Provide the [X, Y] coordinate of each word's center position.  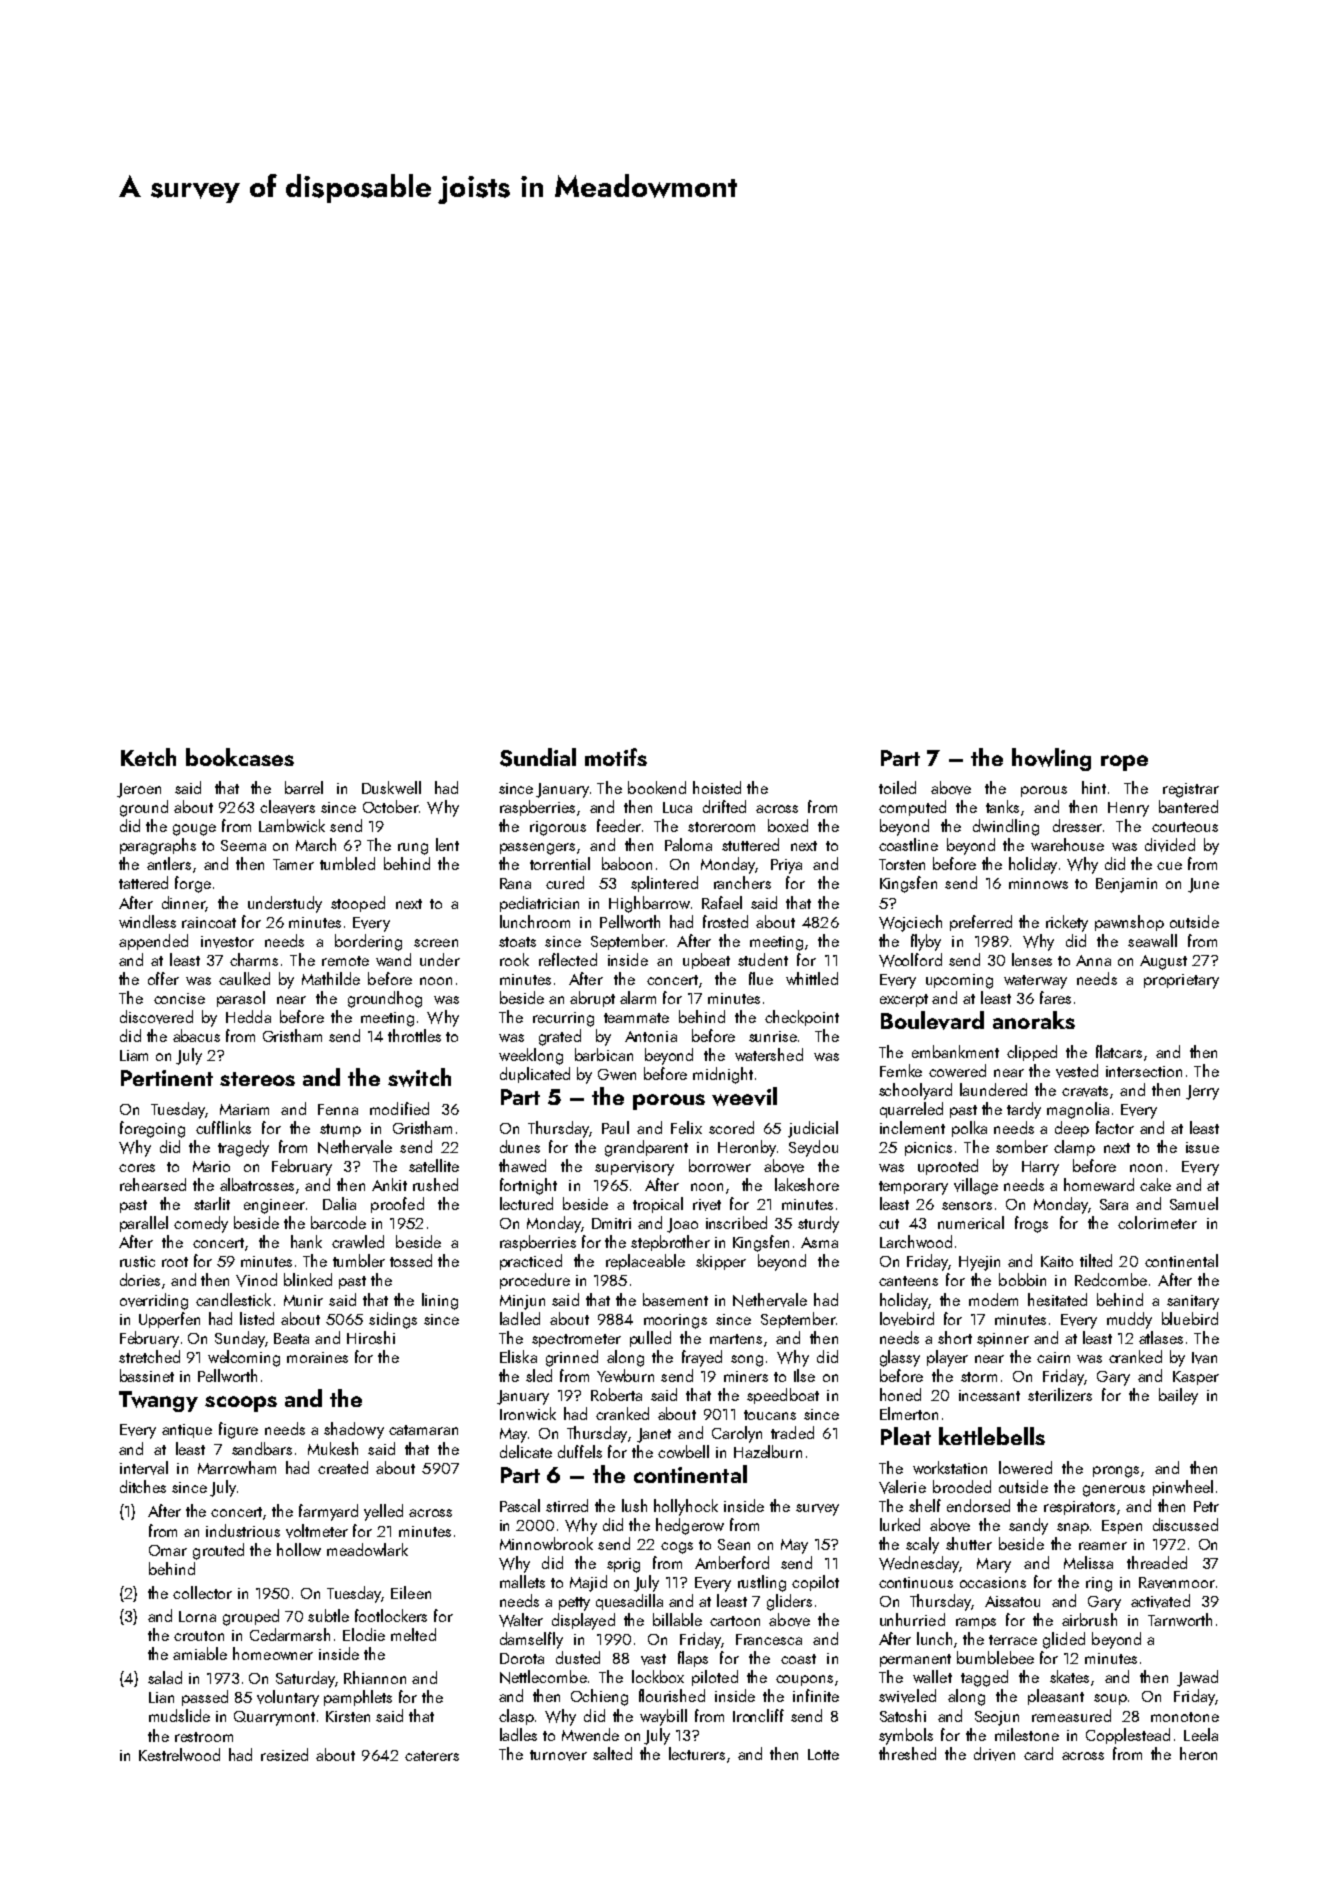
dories [140, 1279]
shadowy [354, 1430]
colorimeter [1157, 1222]
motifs [616, 757]
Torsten [902, 864]
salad [165, 1677]
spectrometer [576, 1340]
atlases [1161, 1337]
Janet [654, 1435]
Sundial [538, 757]
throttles [414, 1035]
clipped [1032, 1053]
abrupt [592, 999]
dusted [578, 1657]
